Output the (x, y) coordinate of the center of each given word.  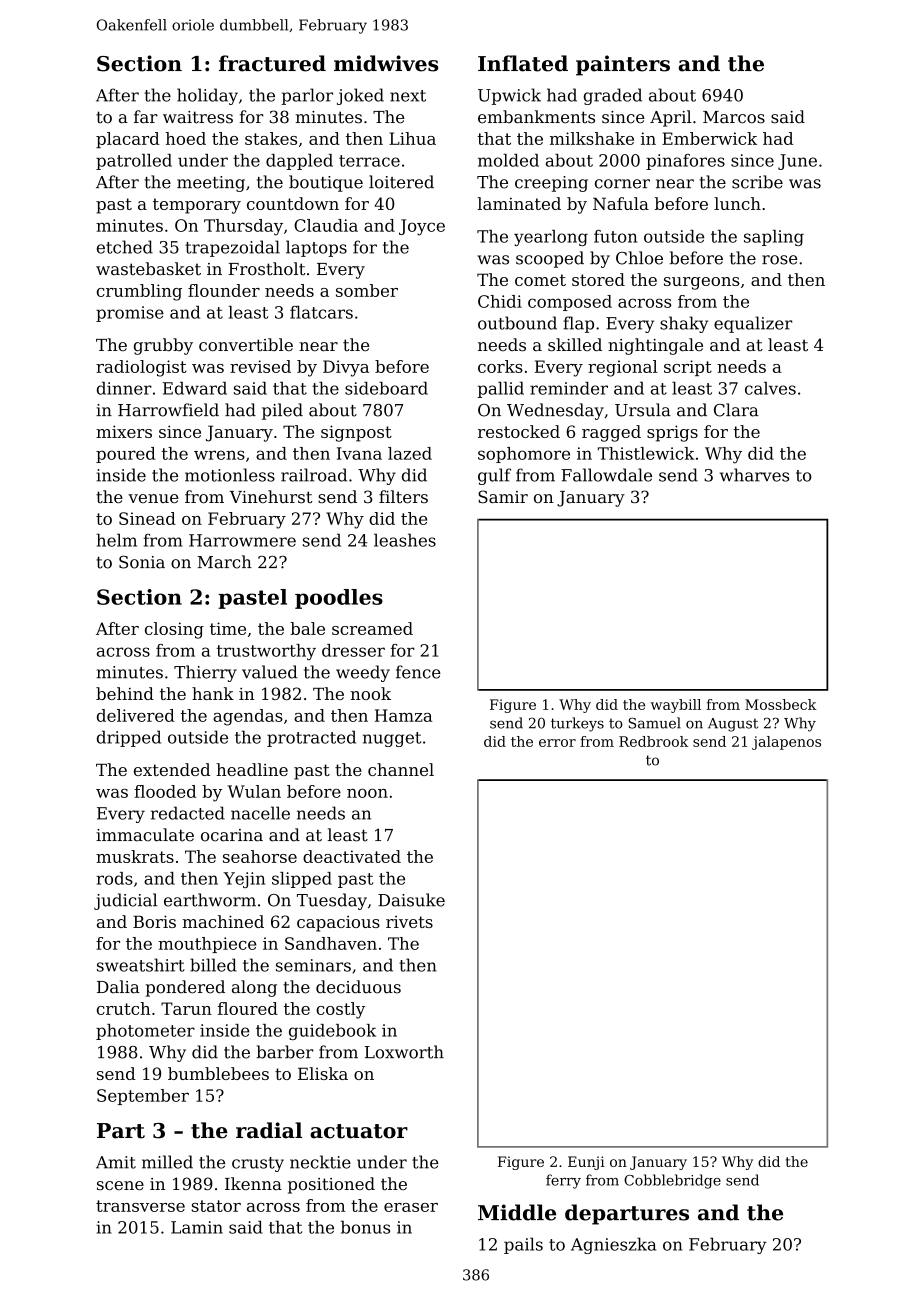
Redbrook (653, 741)
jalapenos (786, 743)
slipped (302, 880)
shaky (684, 324)
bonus (365, 1227)
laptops (316, 248)
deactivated (352, 856)
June (797, 162)
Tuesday (332, 901)
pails (523, 1245)
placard (128, 140)
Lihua (412, 138)
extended (172, 769)
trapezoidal (232, 248)
